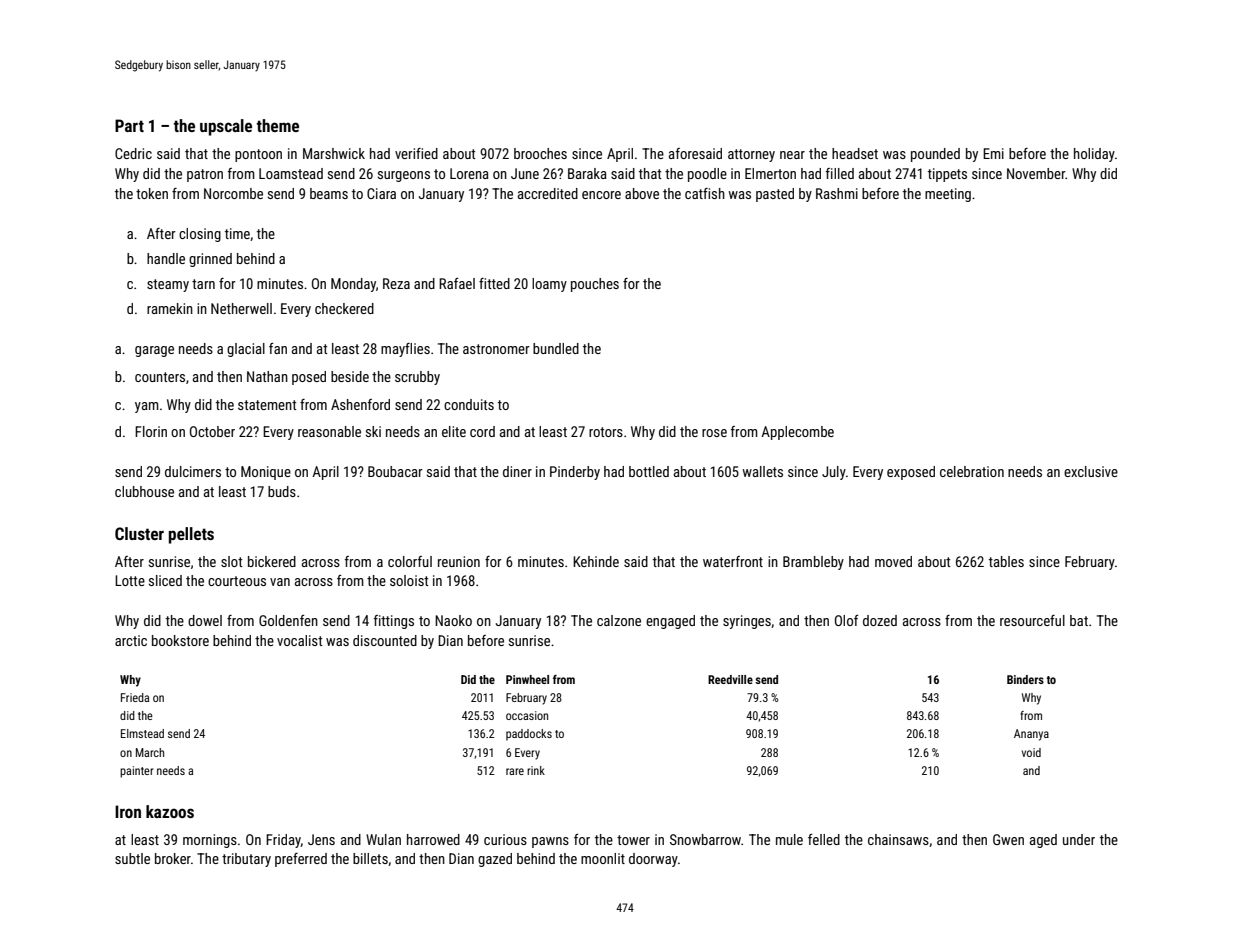 The width and height of the screenshot is (1233, 952). I want to click on subtle, so click(132, 858).
